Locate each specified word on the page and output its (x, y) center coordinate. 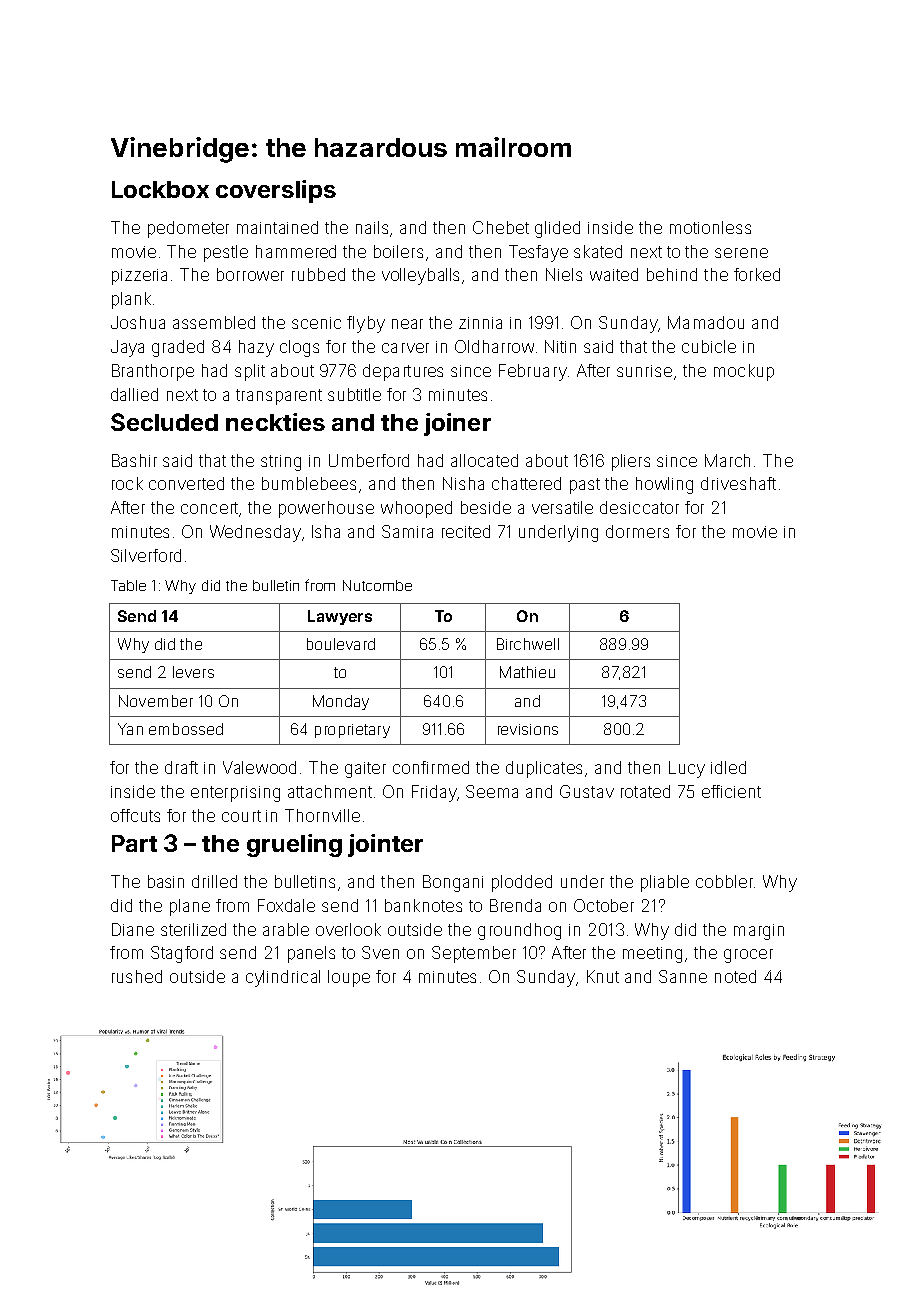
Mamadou (706, 322)
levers (193, 672)
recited (466, 531)
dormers (637, 531)
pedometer (188, 229)
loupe (349, 978)
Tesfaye (538, 253)
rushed (137, 976)
